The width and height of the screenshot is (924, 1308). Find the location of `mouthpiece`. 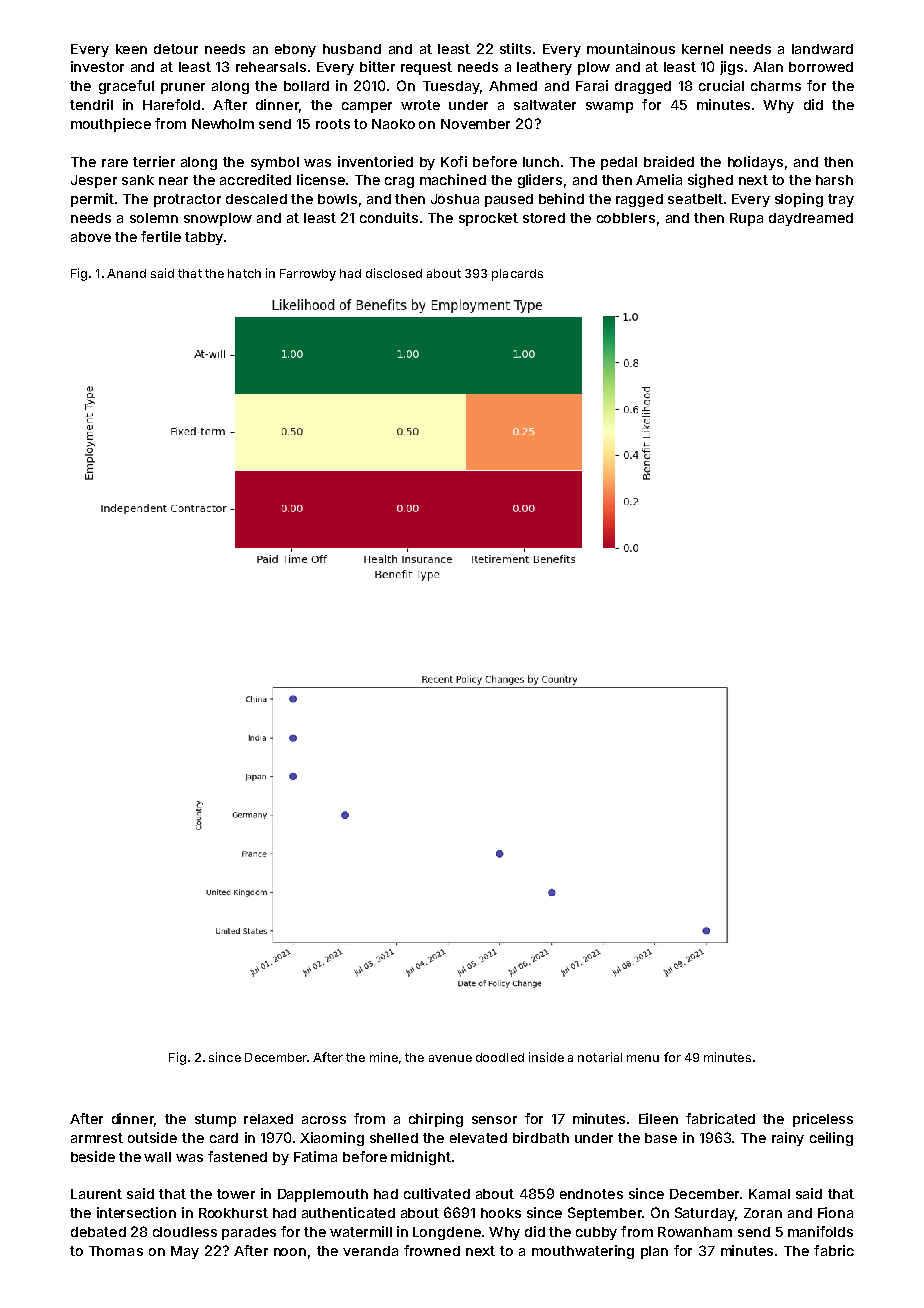

mouthpiece is located at coordinates (111, 125).
